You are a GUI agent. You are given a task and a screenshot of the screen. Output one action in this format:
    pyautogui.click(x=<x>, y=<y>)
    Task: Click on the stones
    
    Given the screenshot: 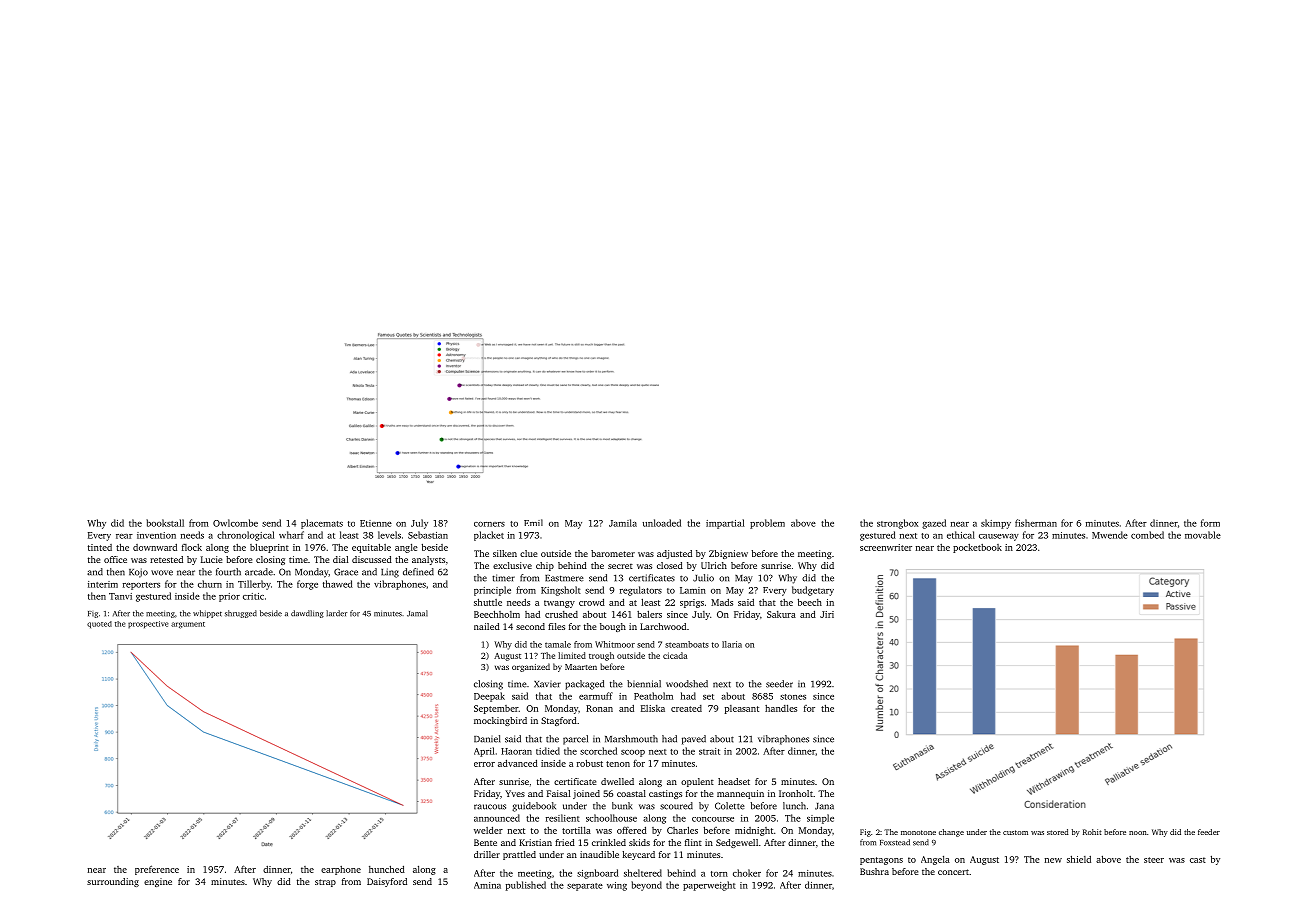 What is the action you would take?
    pyautogui.click(x=793, y=697)
